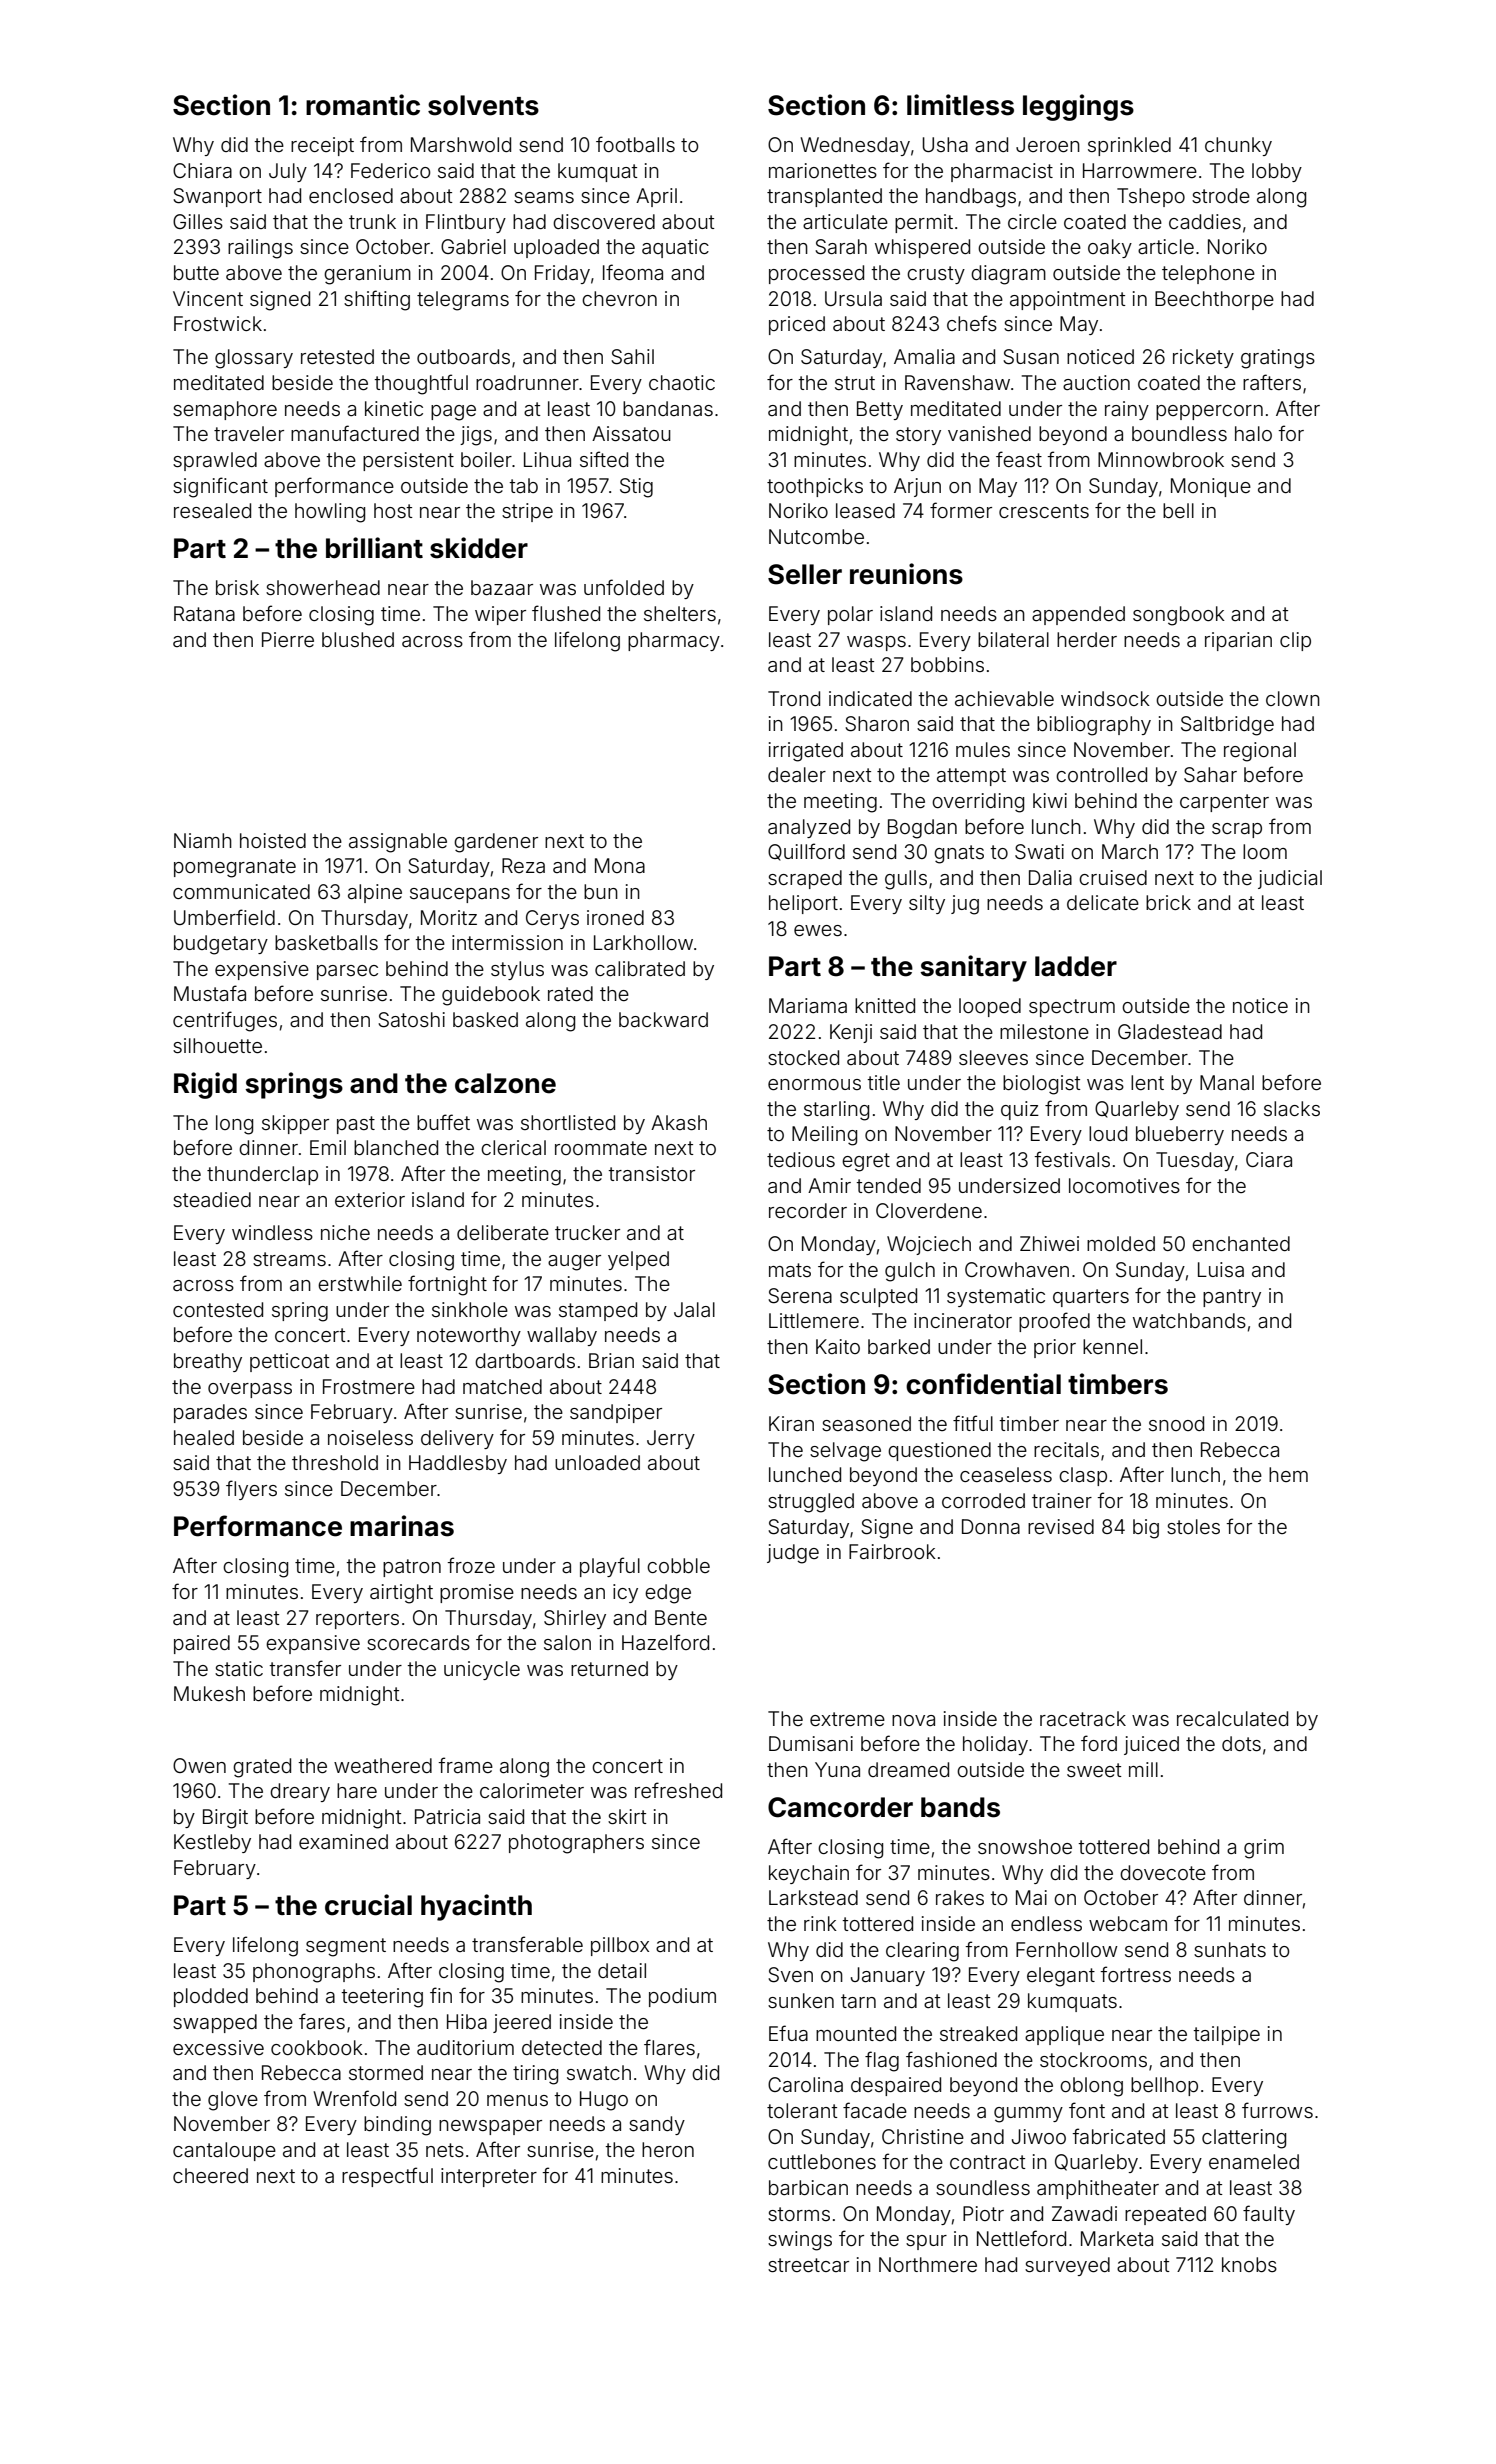 The image size is (1496, 2464). I want to click on Fairbrook, so click(892, 1551).
